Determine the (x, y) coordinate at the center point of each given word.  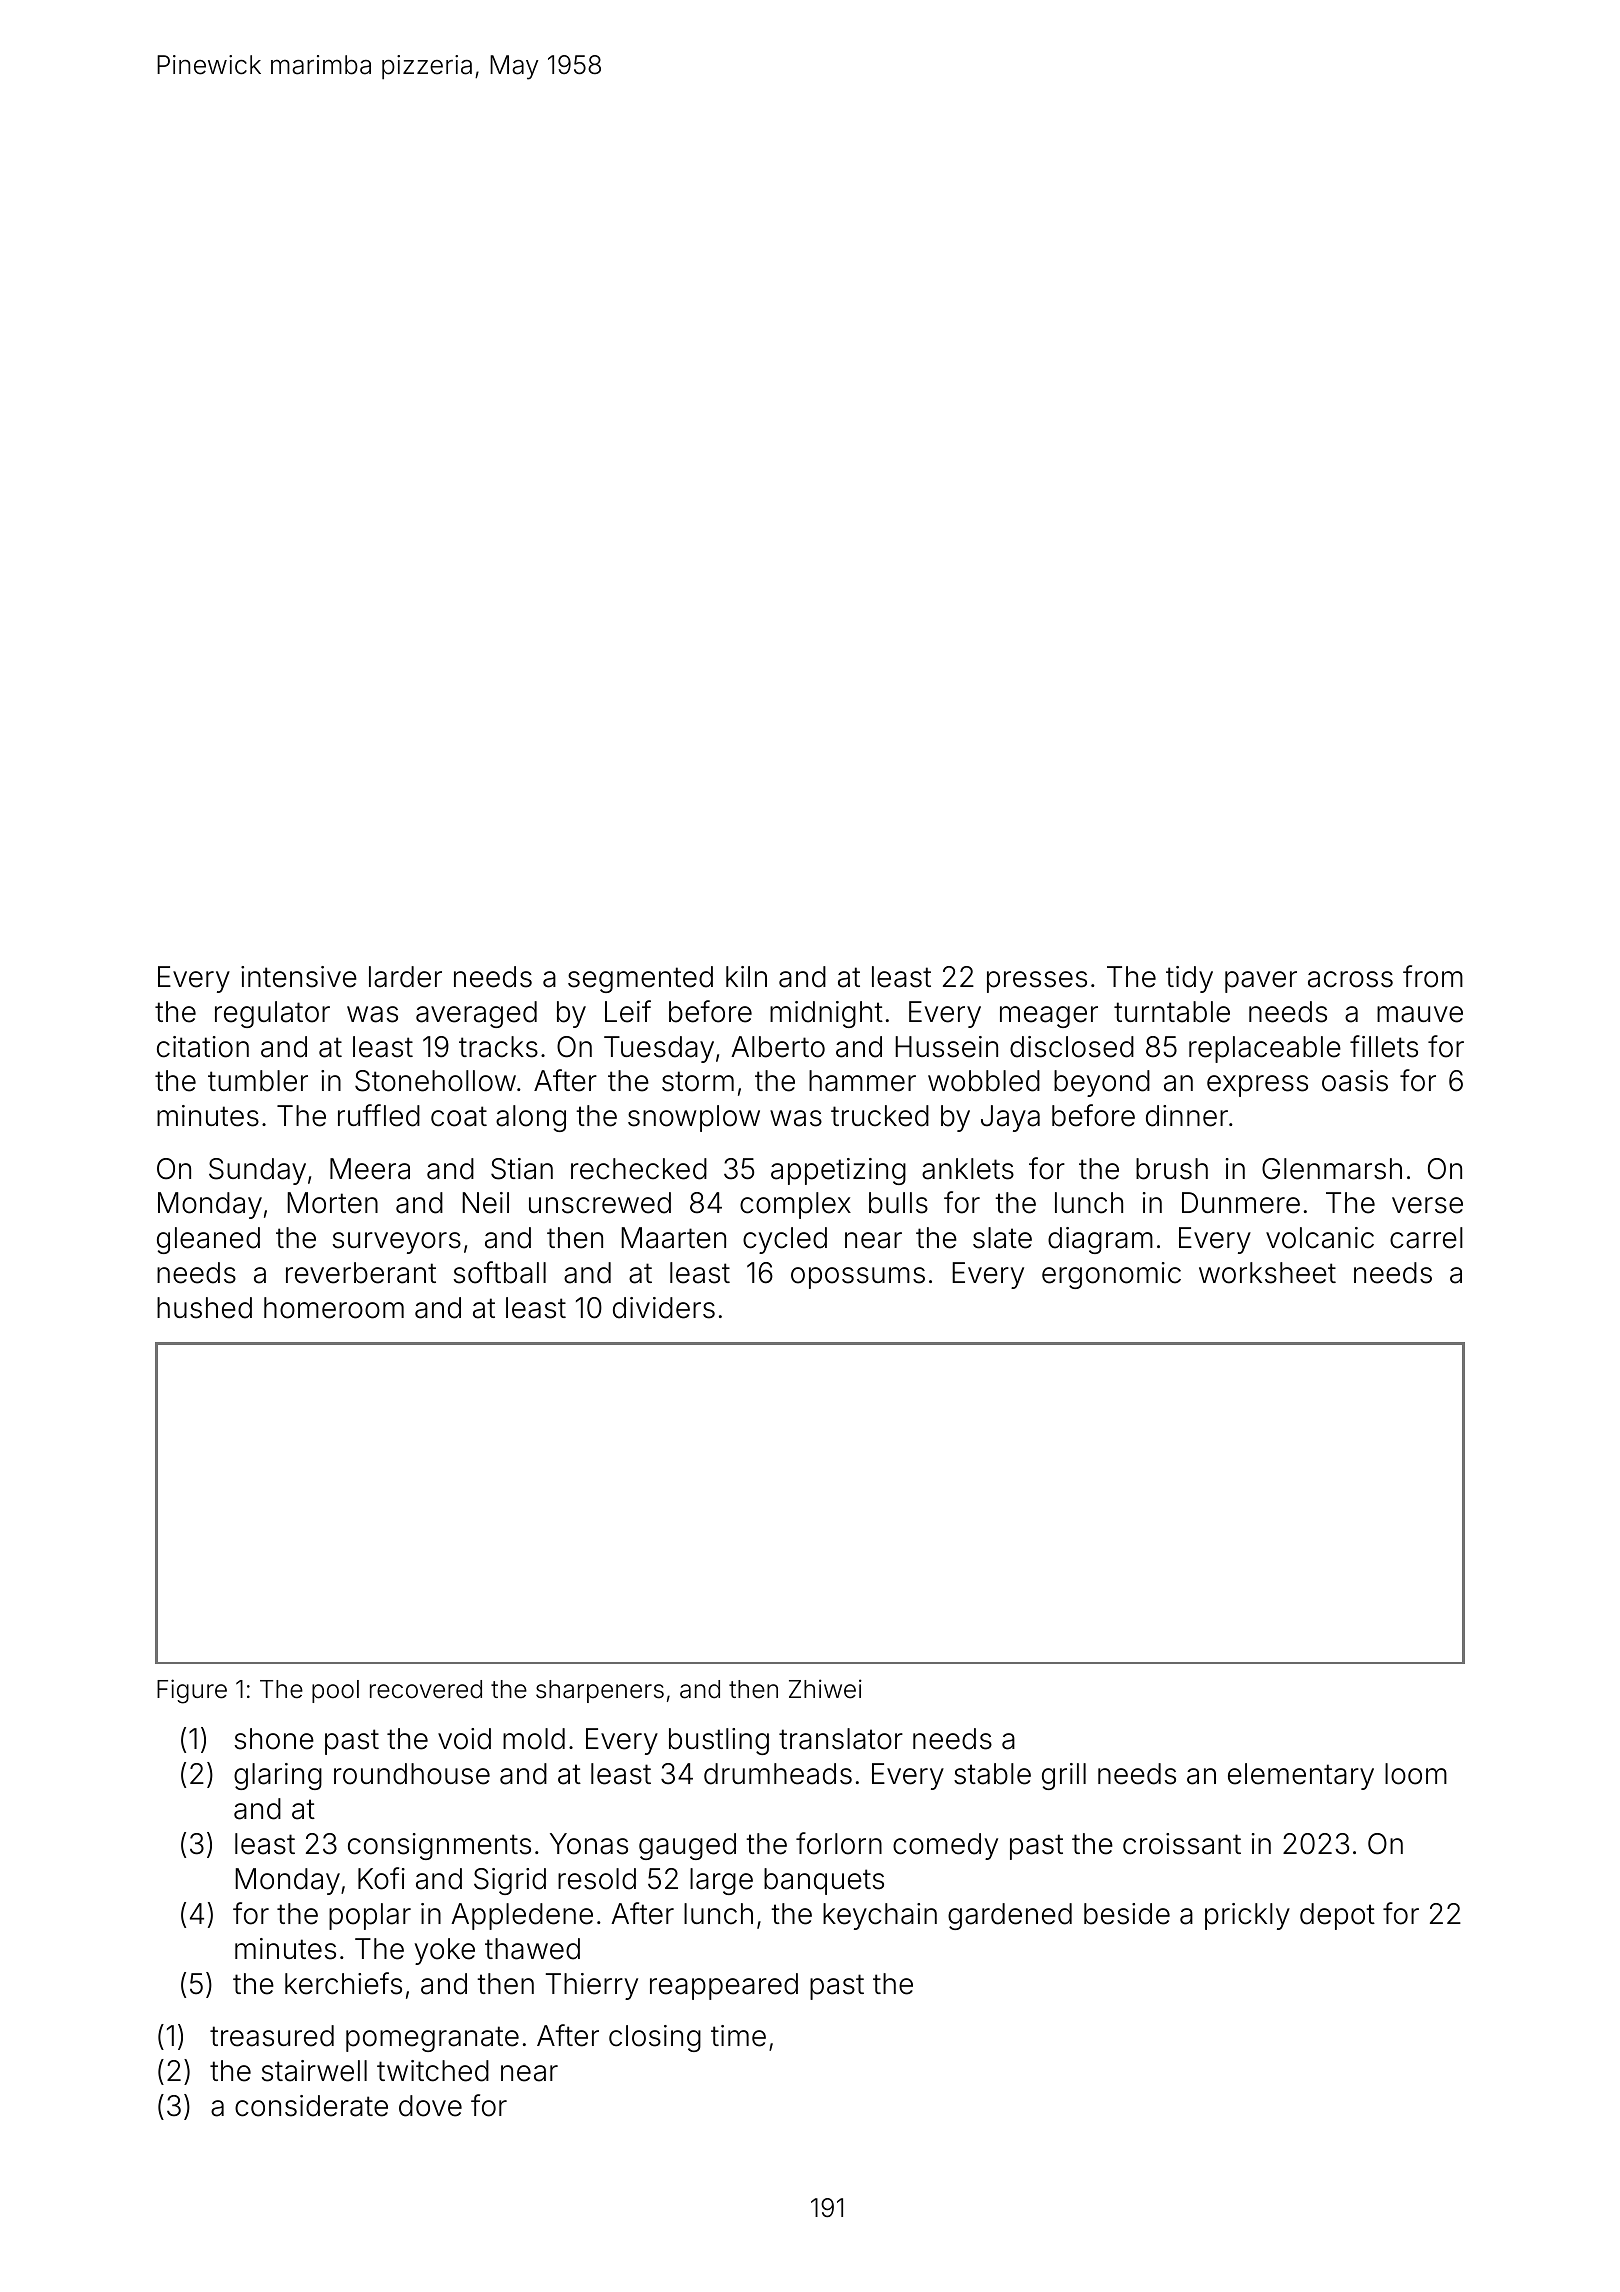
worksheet (1267, 1273)
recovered (426, 1689)
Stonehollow (435, 1081)
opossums (858, 1278)
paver (1261, 982)
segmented (640, 979)
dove (430, 2106)
